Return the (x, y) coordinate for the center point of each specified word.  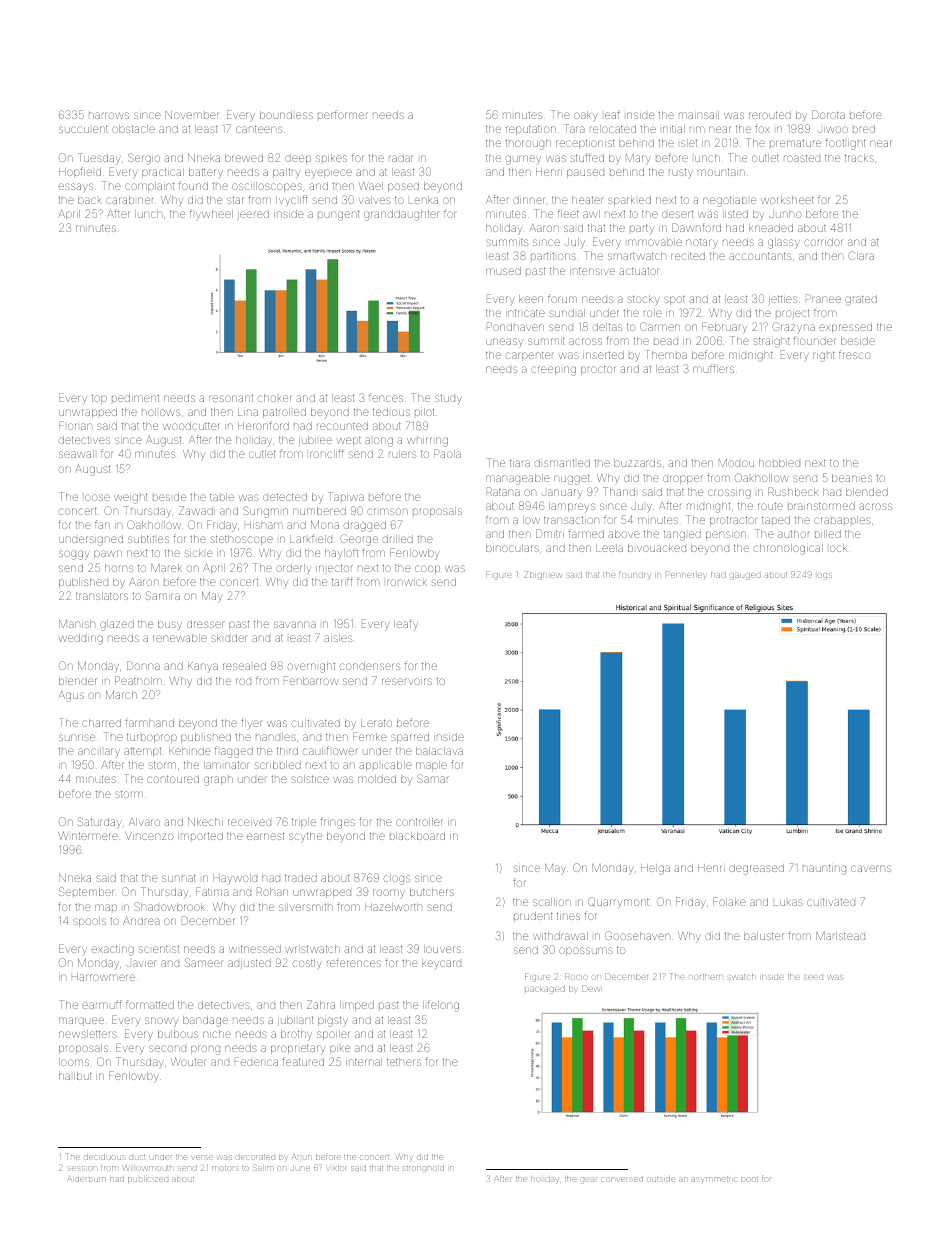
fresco (854, 354)
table (222, 497)
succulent (83, 129)
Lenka (423, 200)
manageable (518, 479)
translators (102, 596)
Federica (256, 1061)
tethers (404, 1062)
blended (867, 492)
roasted (802, 158)
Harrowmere (103, 977)
